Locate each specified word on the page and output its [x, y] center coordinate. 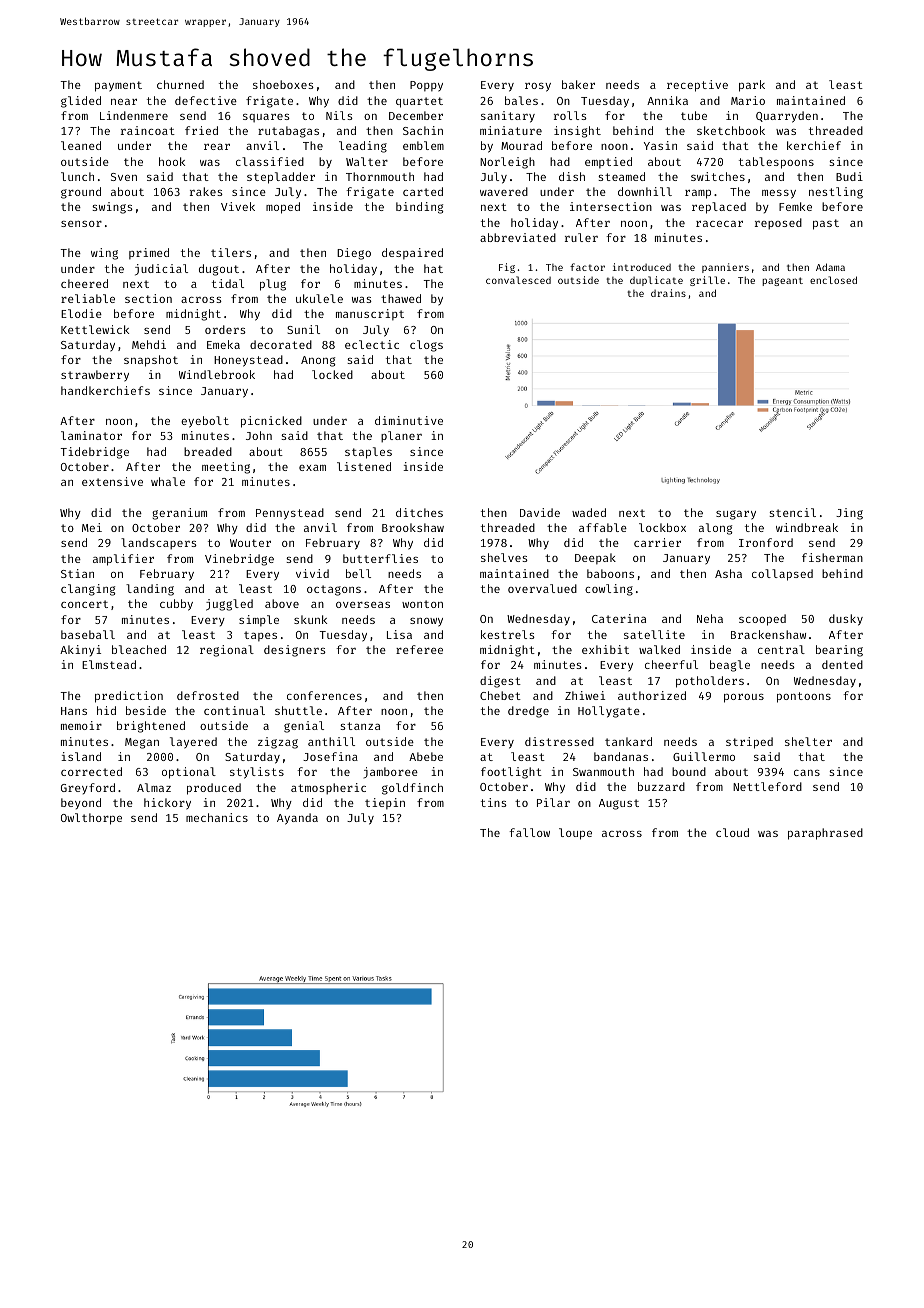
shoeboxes [283, 84]
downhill [645, 191]
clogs [426, 346]
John [259, 435]
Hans [74, 711]
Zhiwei [585, 695]
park [752, 86]
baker [578, 84]
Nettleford [767, 786]
